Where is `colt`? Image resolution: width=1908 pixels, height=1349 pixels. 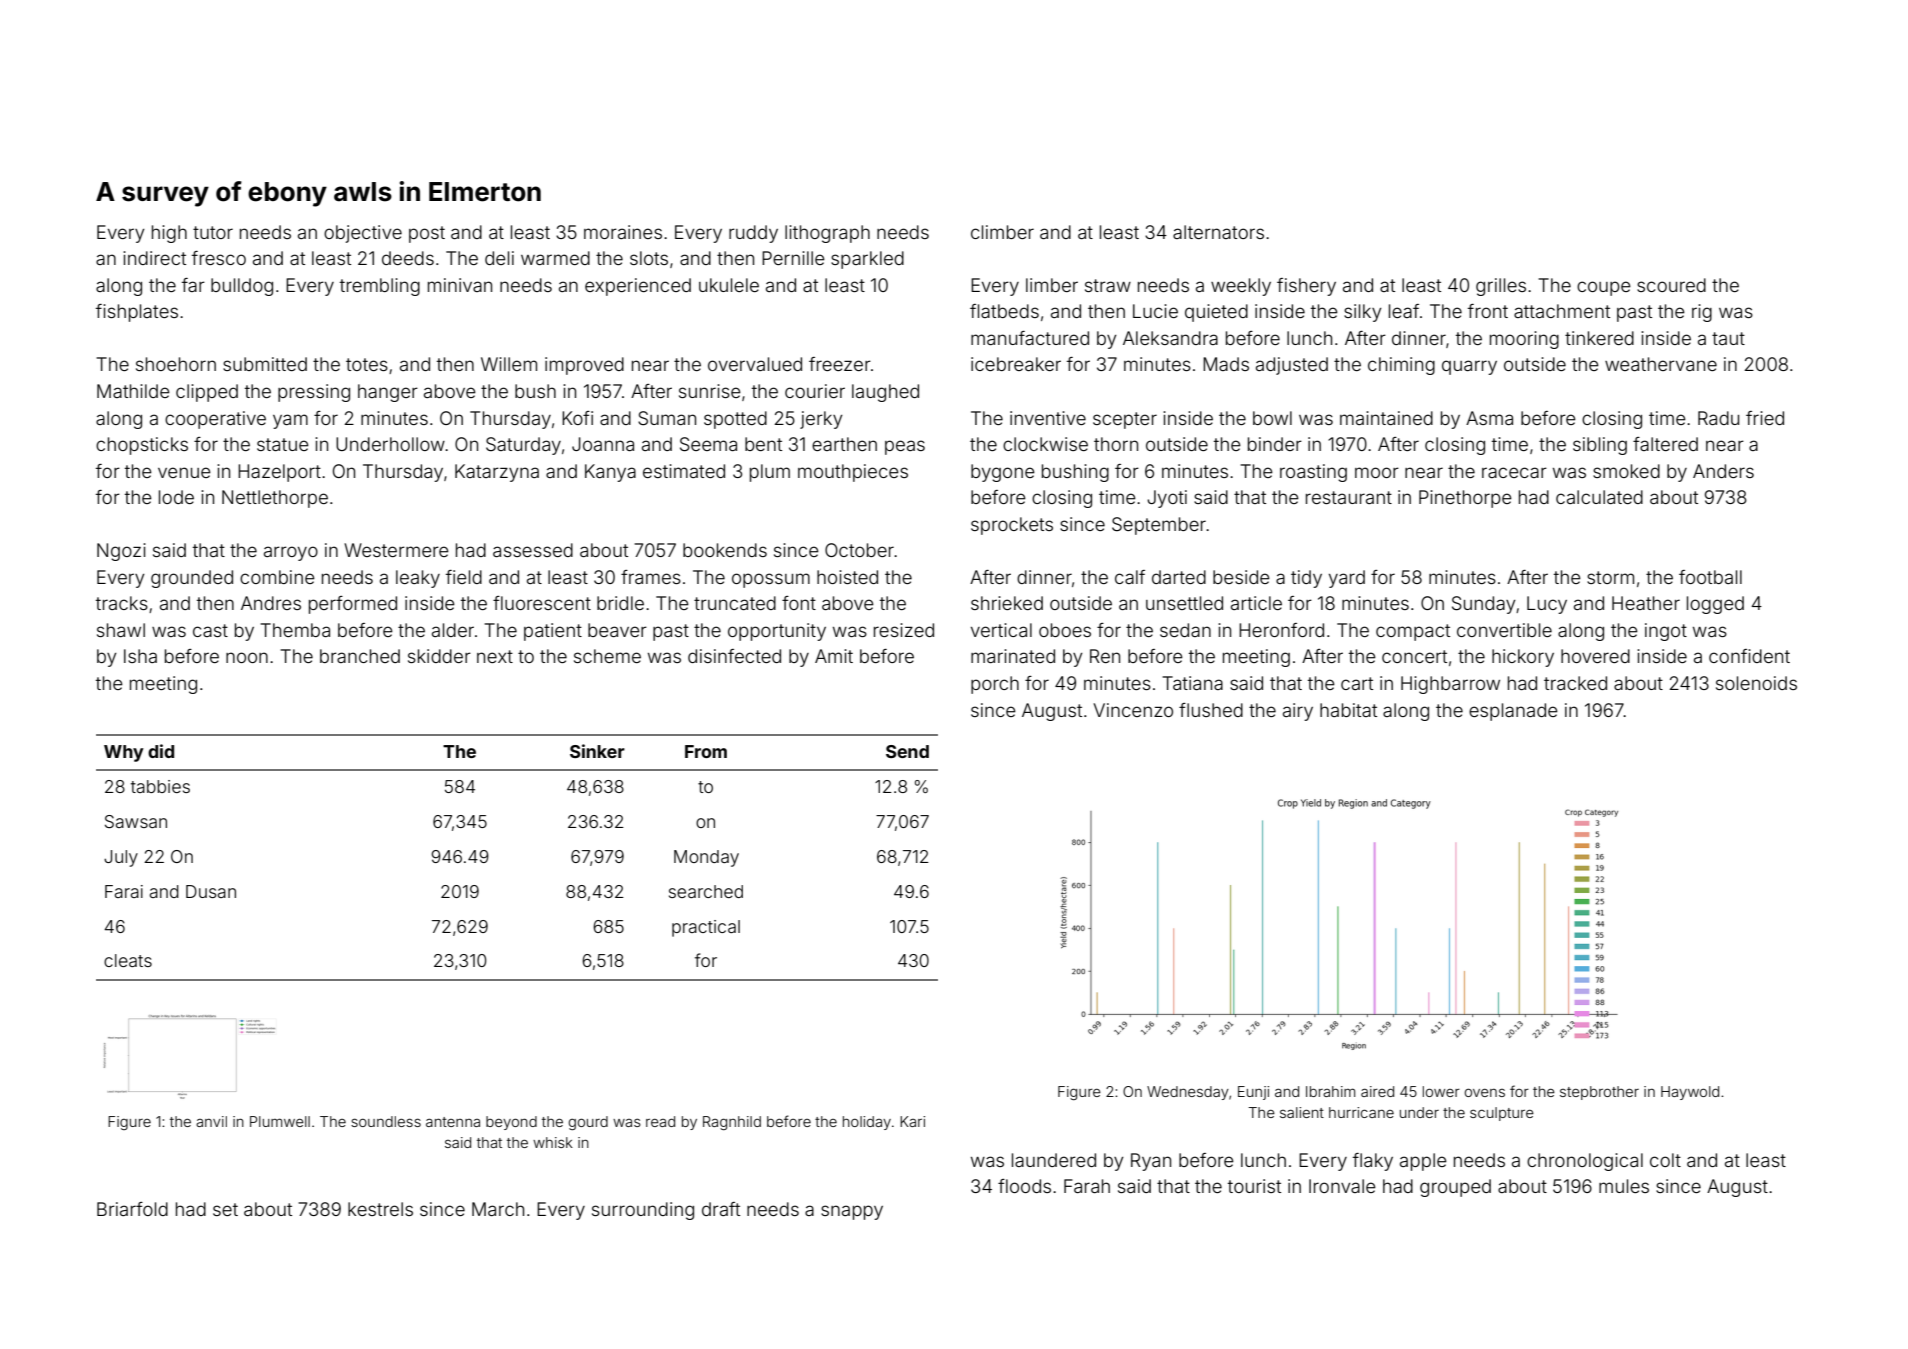
colt is located at coordinates (1665, 1160).
